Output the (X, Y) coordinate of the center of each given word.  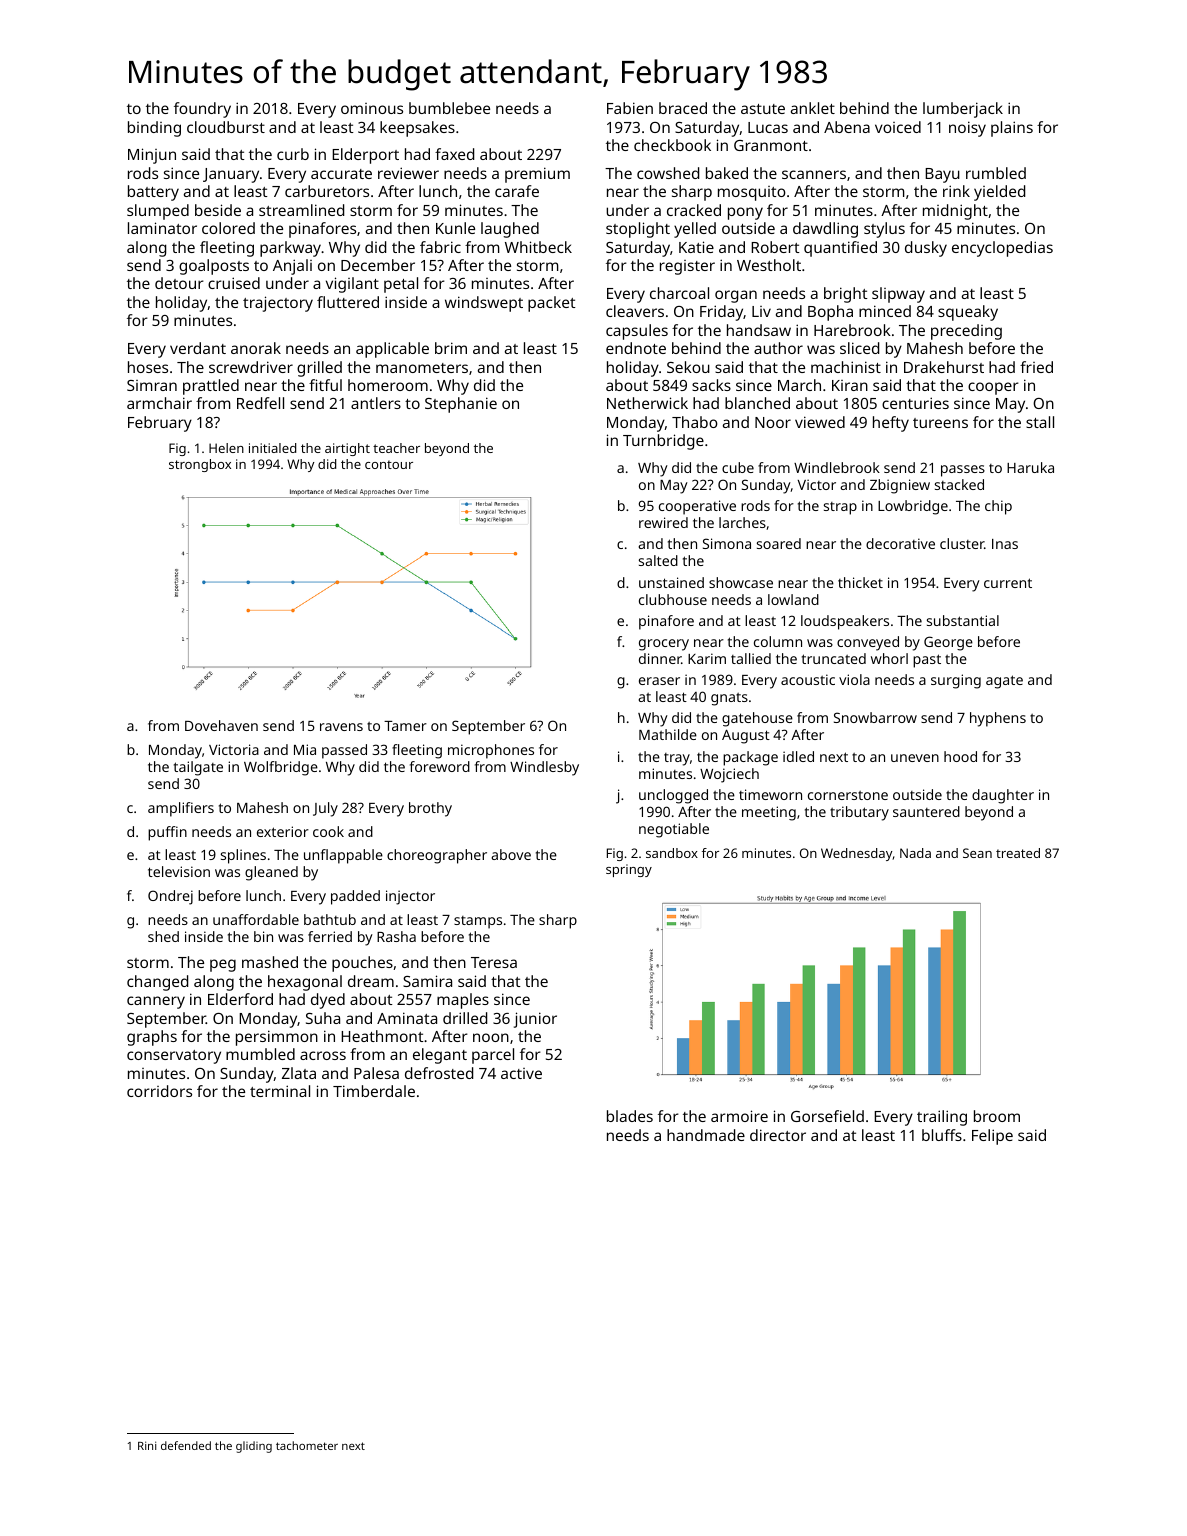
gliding (254, 1447)
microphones (491, 751)
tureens (940, 423)
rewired (663, 522)
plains (1012, 129)
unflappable (343, 856)
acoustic (808, 679)
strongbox (200, 465)
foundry (202, 110)
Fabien (630, 108)
